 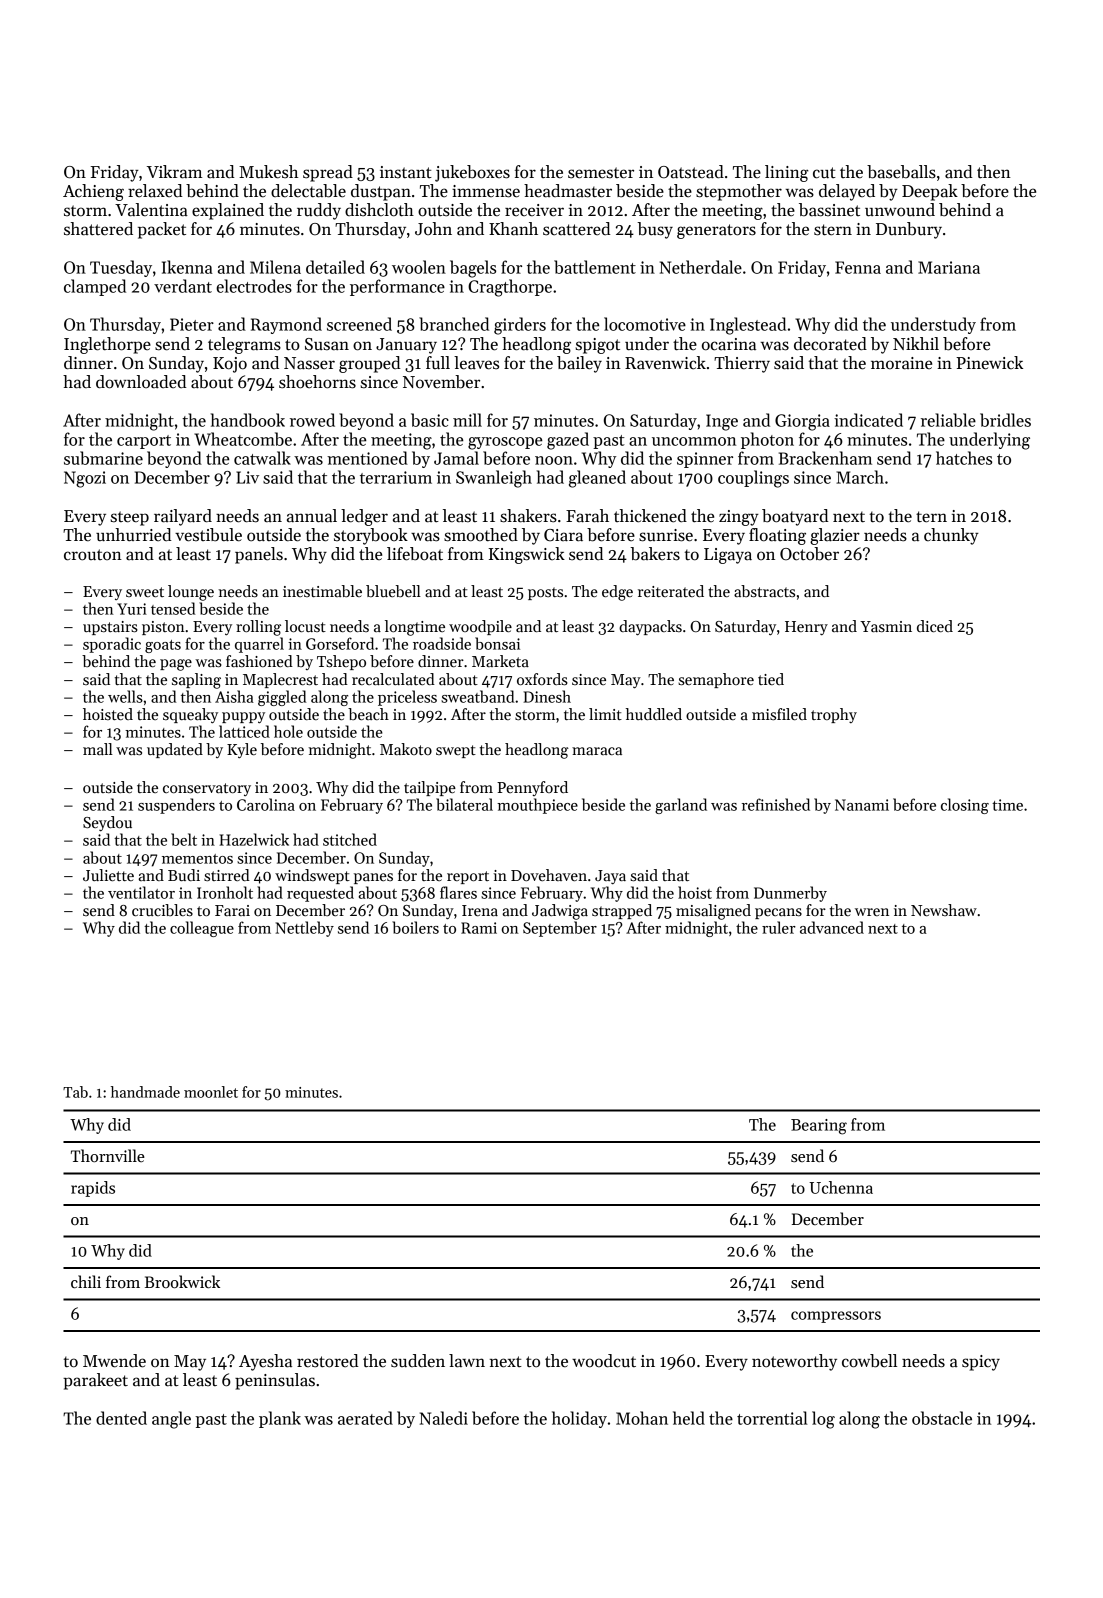 I want to click on hole, so click(x=288, y=731).
